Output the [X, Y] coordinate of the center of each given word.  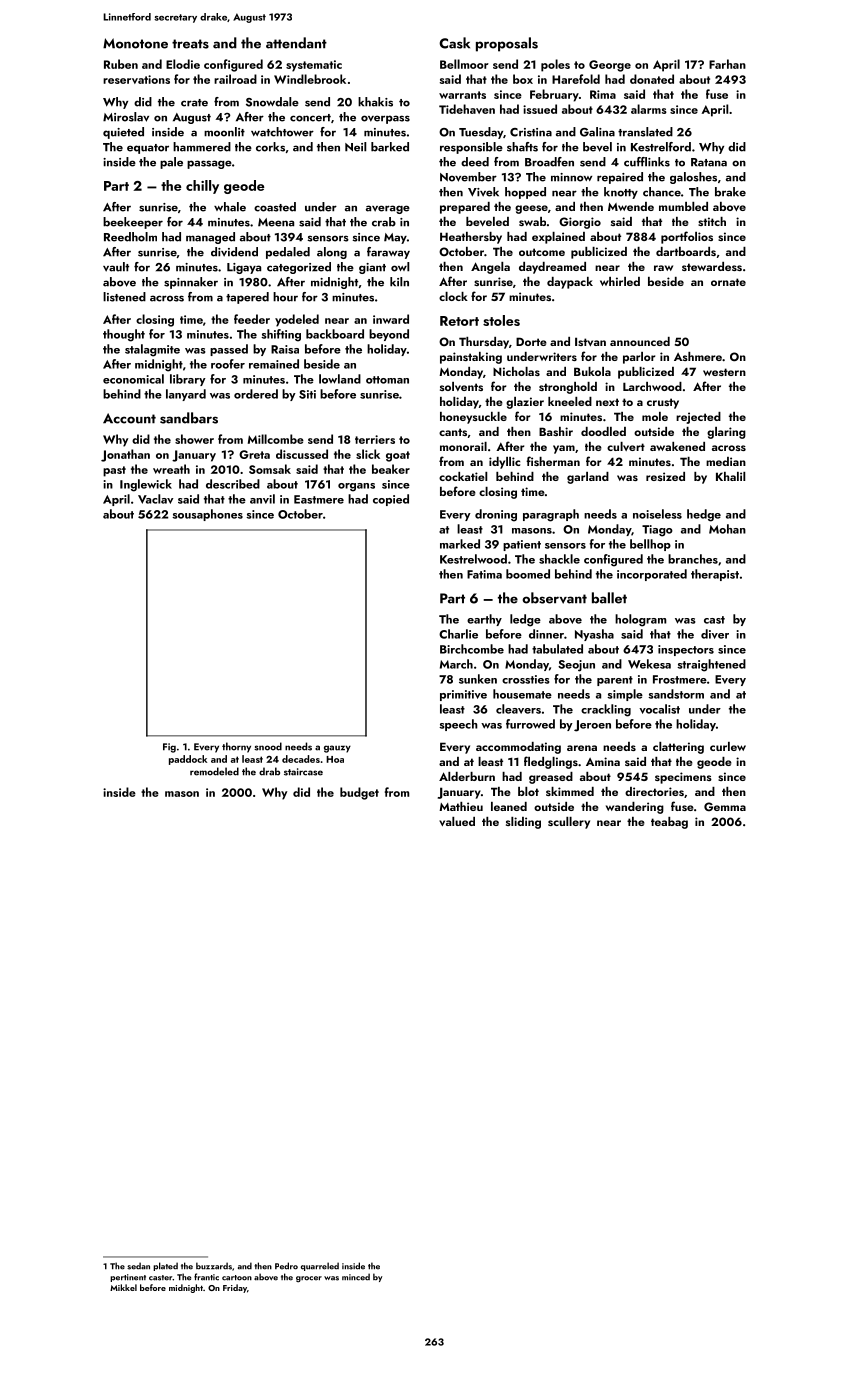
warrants [462, 95]
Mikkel [123, 1287]
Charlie [458, 634]
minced [356, 1277]
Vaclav [155, 499]
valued [457, 821]
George [610, 66]
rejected [698, 418]
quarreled [320, 1266]
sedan [138, 1266]
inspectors [686, 650]
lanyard [186, 395]
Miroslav [126, 117]
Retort [459, 321]
